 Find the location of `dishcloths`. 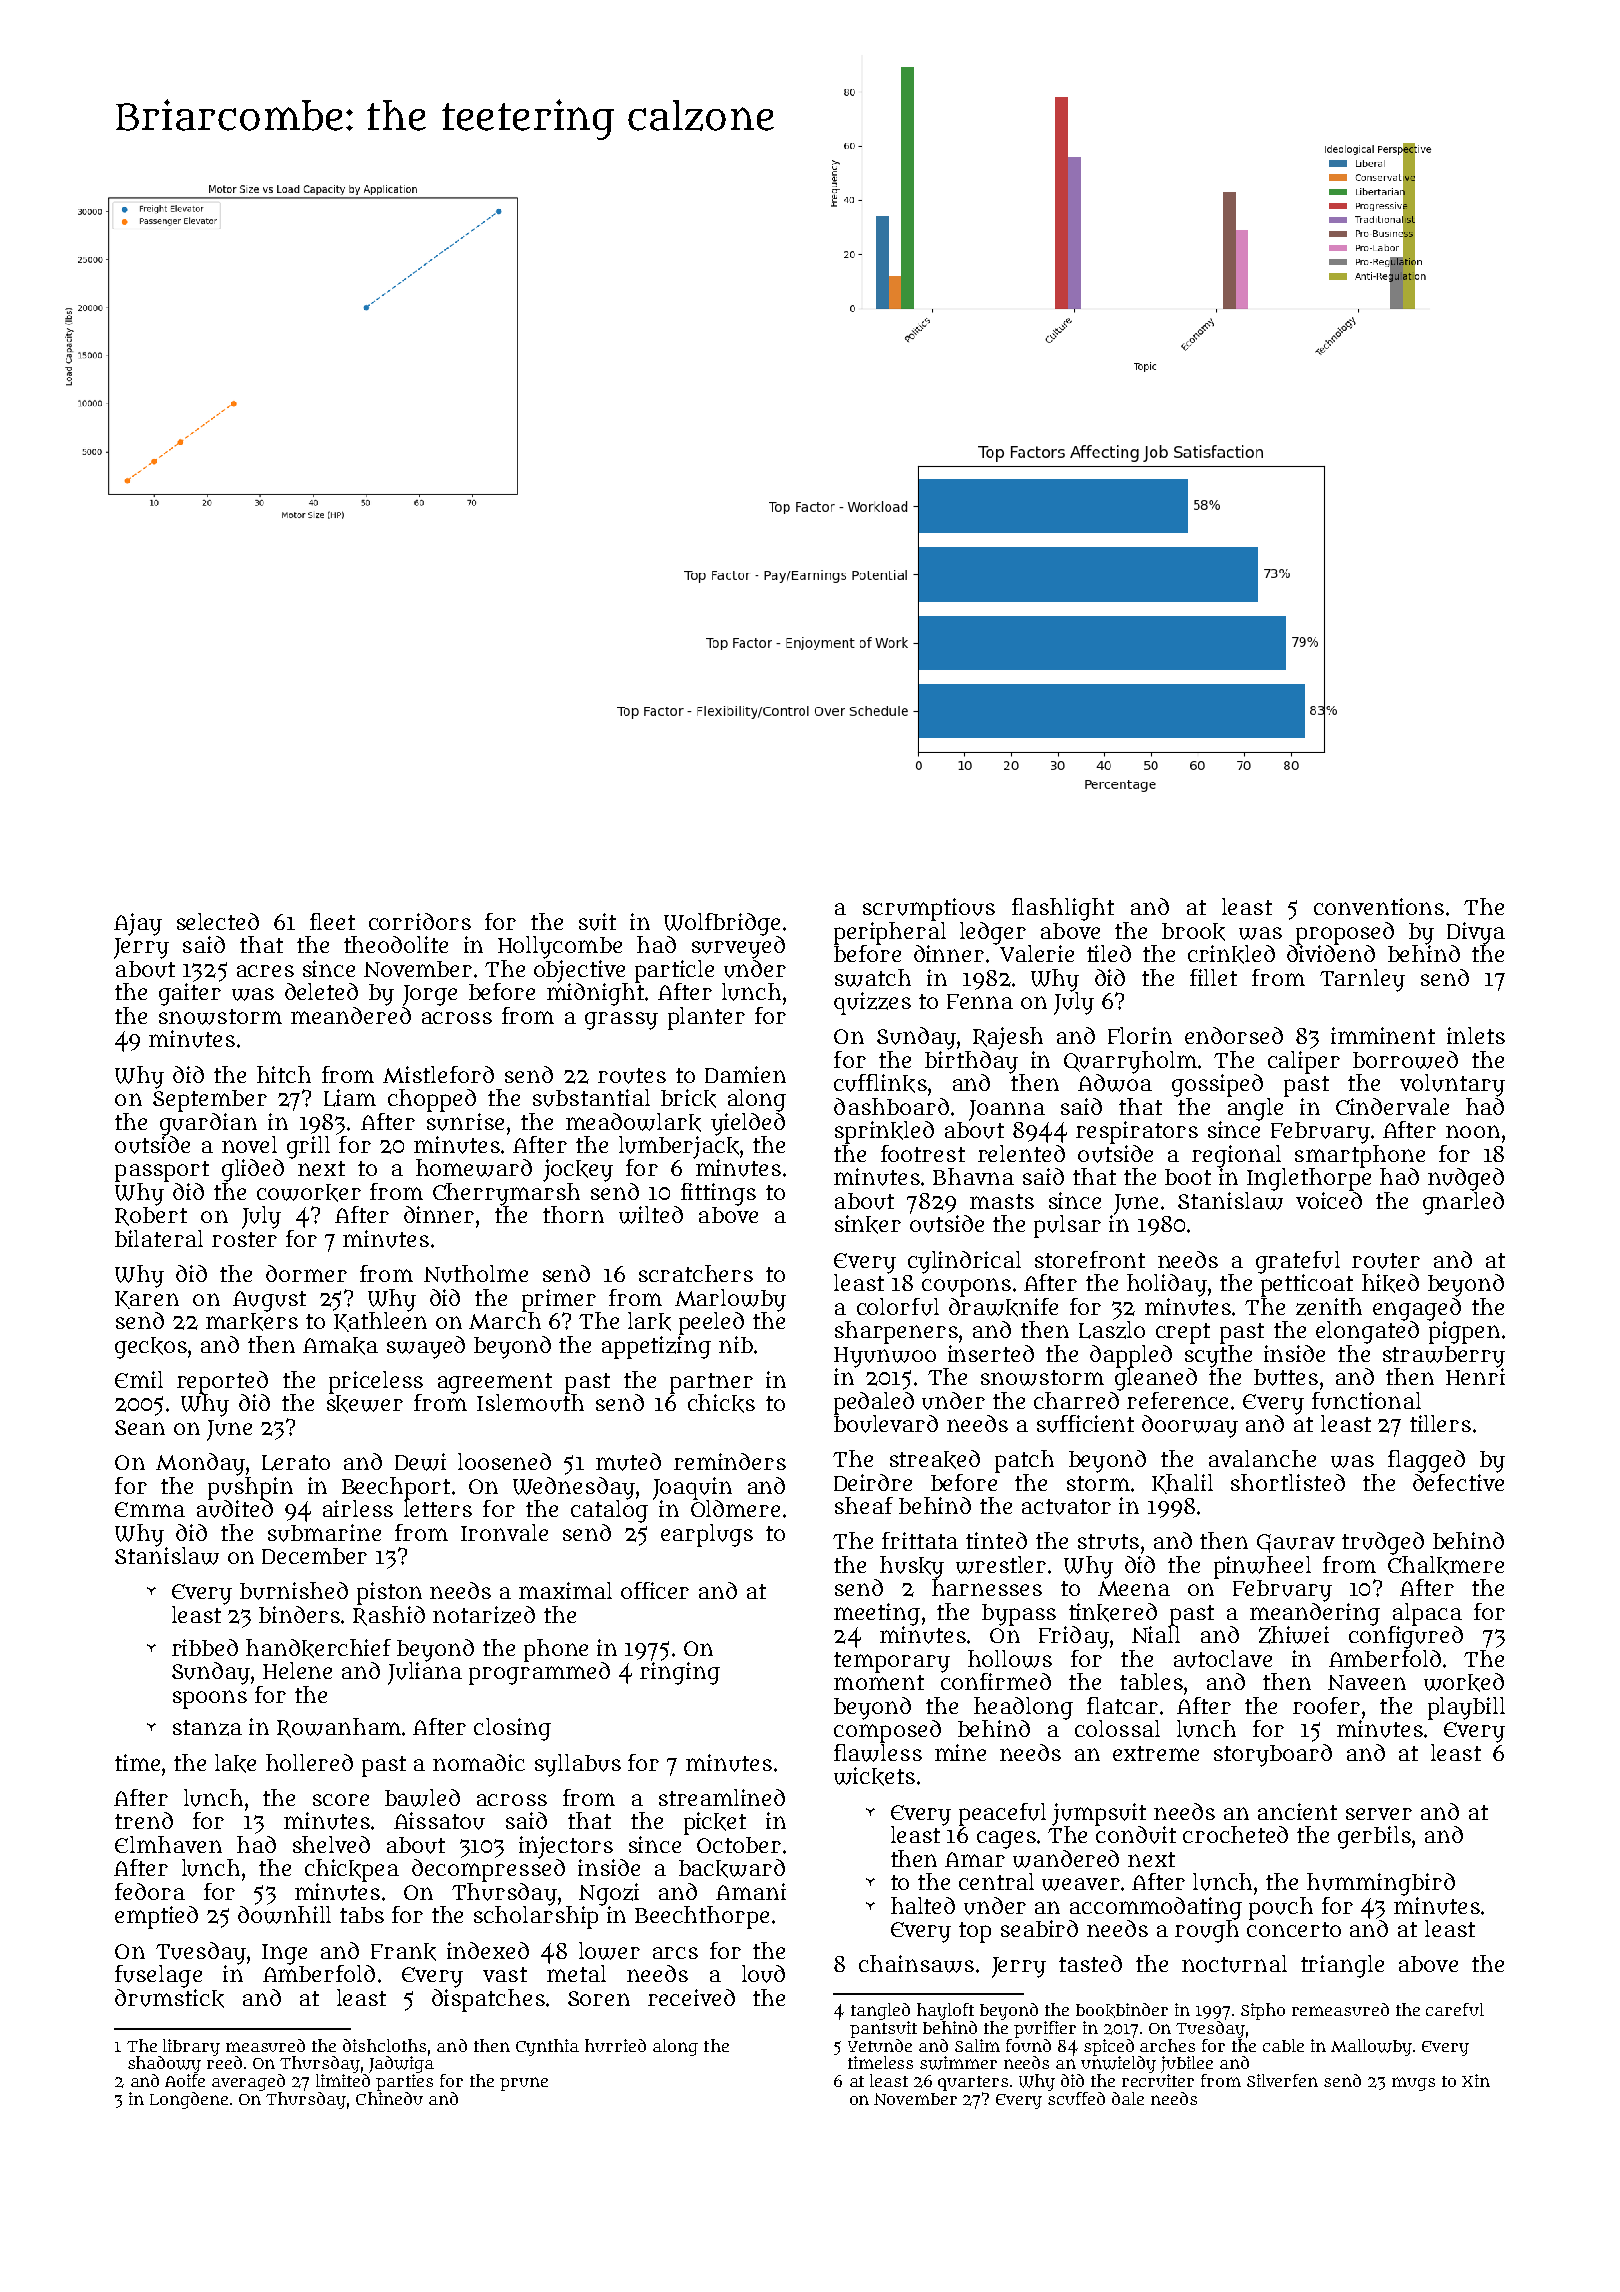

dishcloths is located at coordinates (384, 2045).
